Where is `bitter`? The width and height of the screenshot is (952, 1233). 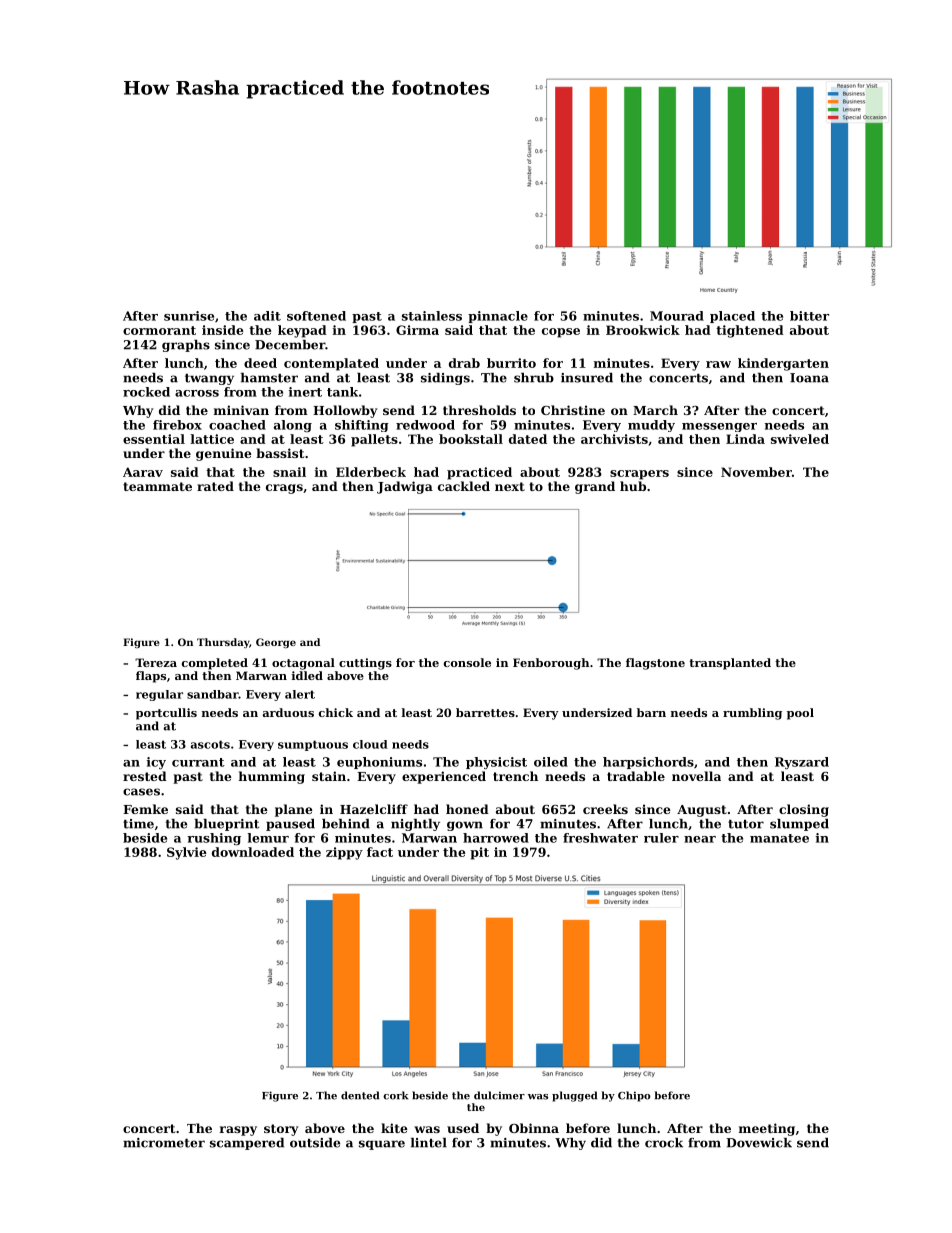
bitter is located at coordinates (809, 316).
